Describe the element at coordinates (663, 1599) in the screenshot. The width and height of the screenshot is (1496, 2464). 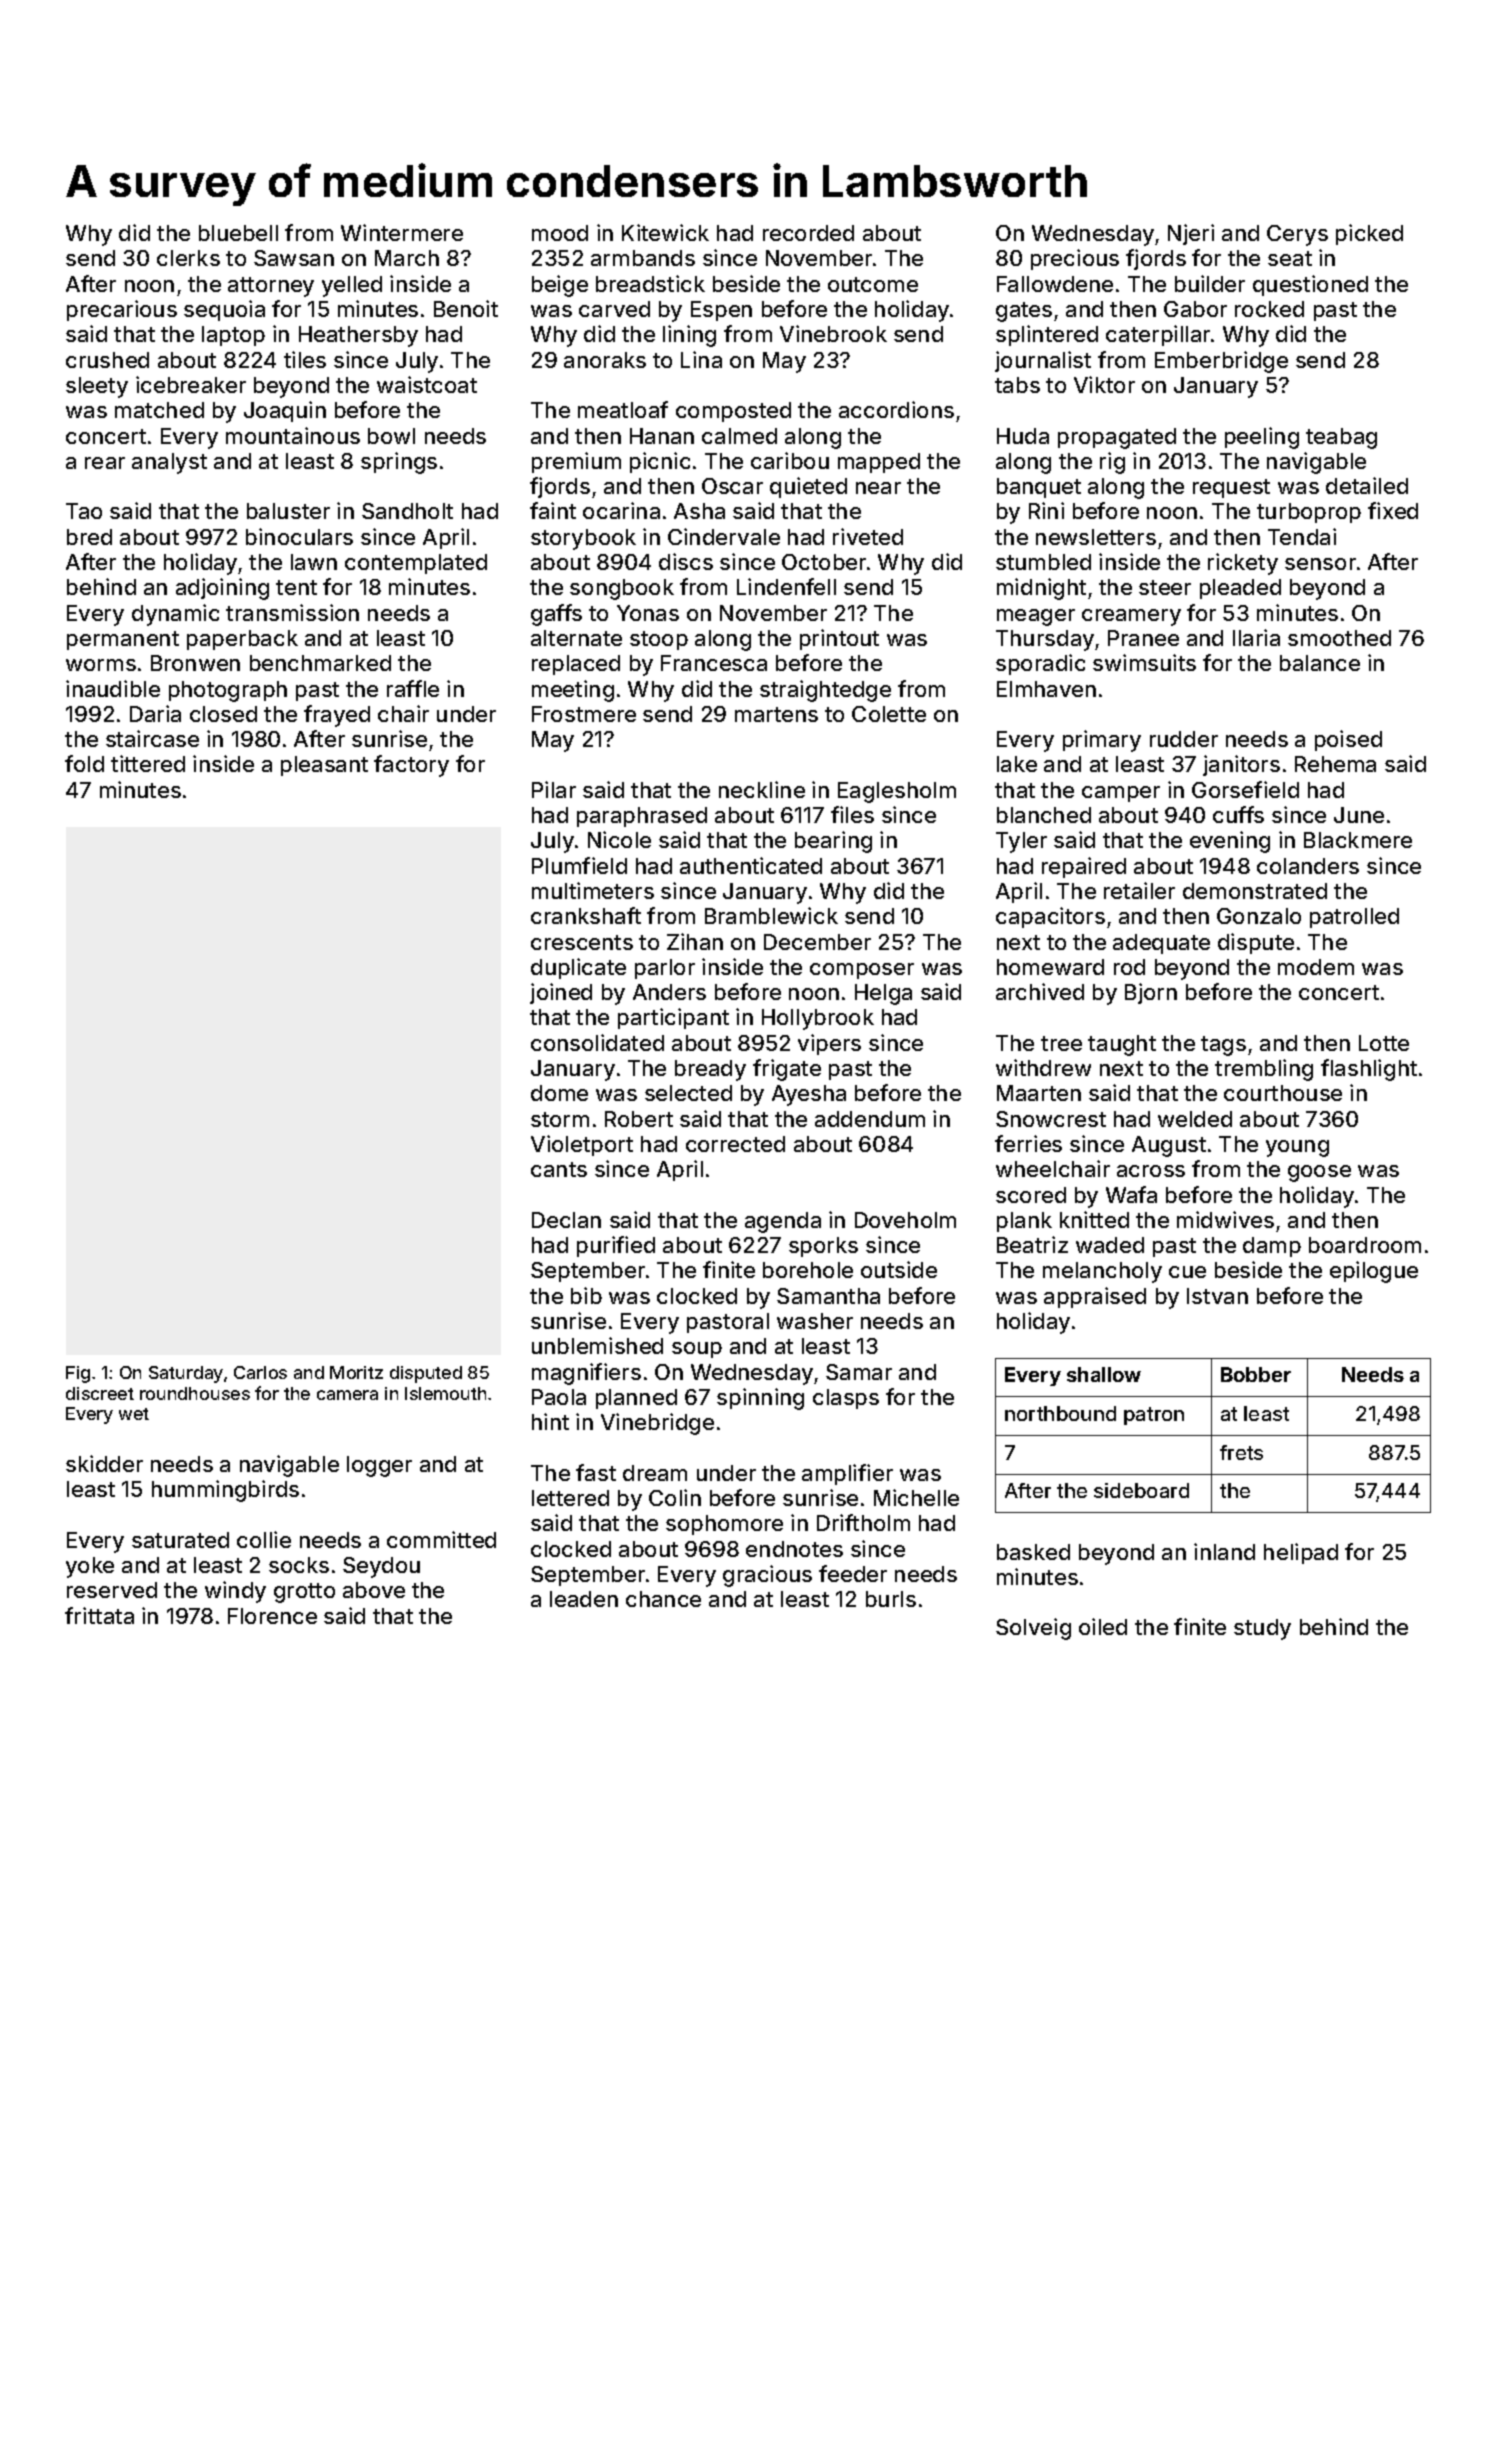
I see `chance` at that location.
